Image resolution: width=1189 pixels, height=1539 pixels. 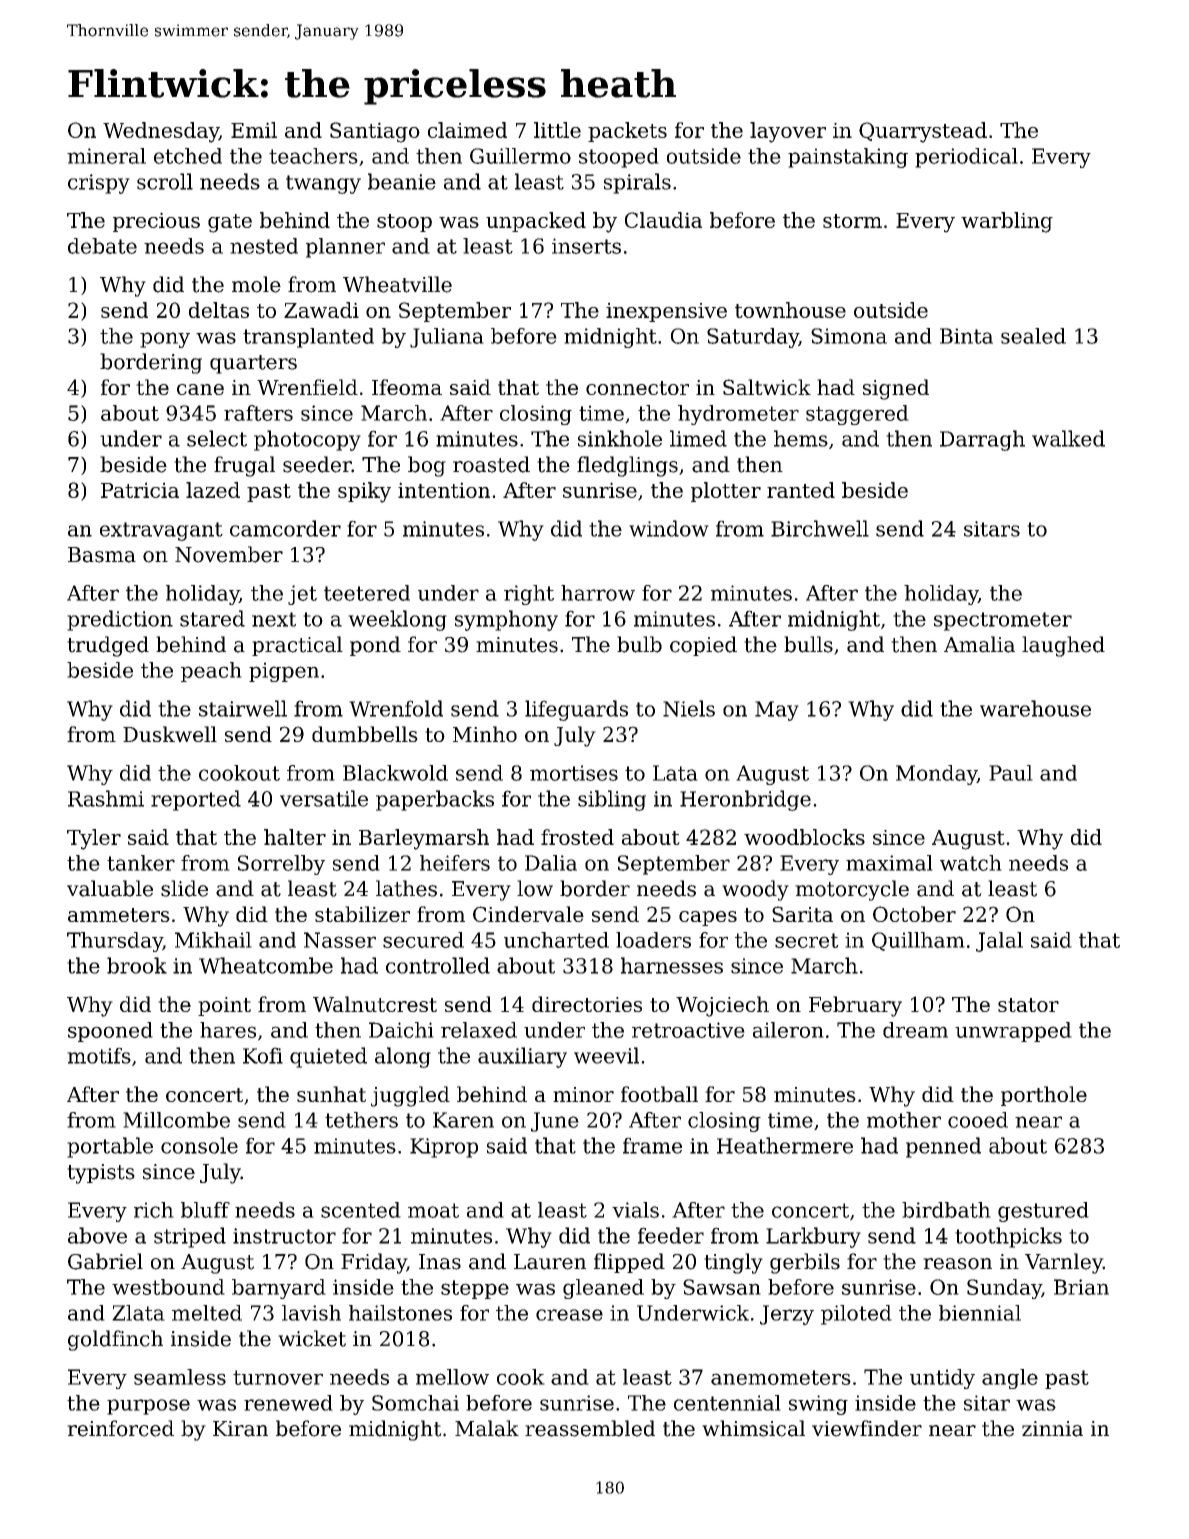 What do you see at coordinates (820, 528) in the page?
I see `Birchwell` at bounding box center [820, 528].
